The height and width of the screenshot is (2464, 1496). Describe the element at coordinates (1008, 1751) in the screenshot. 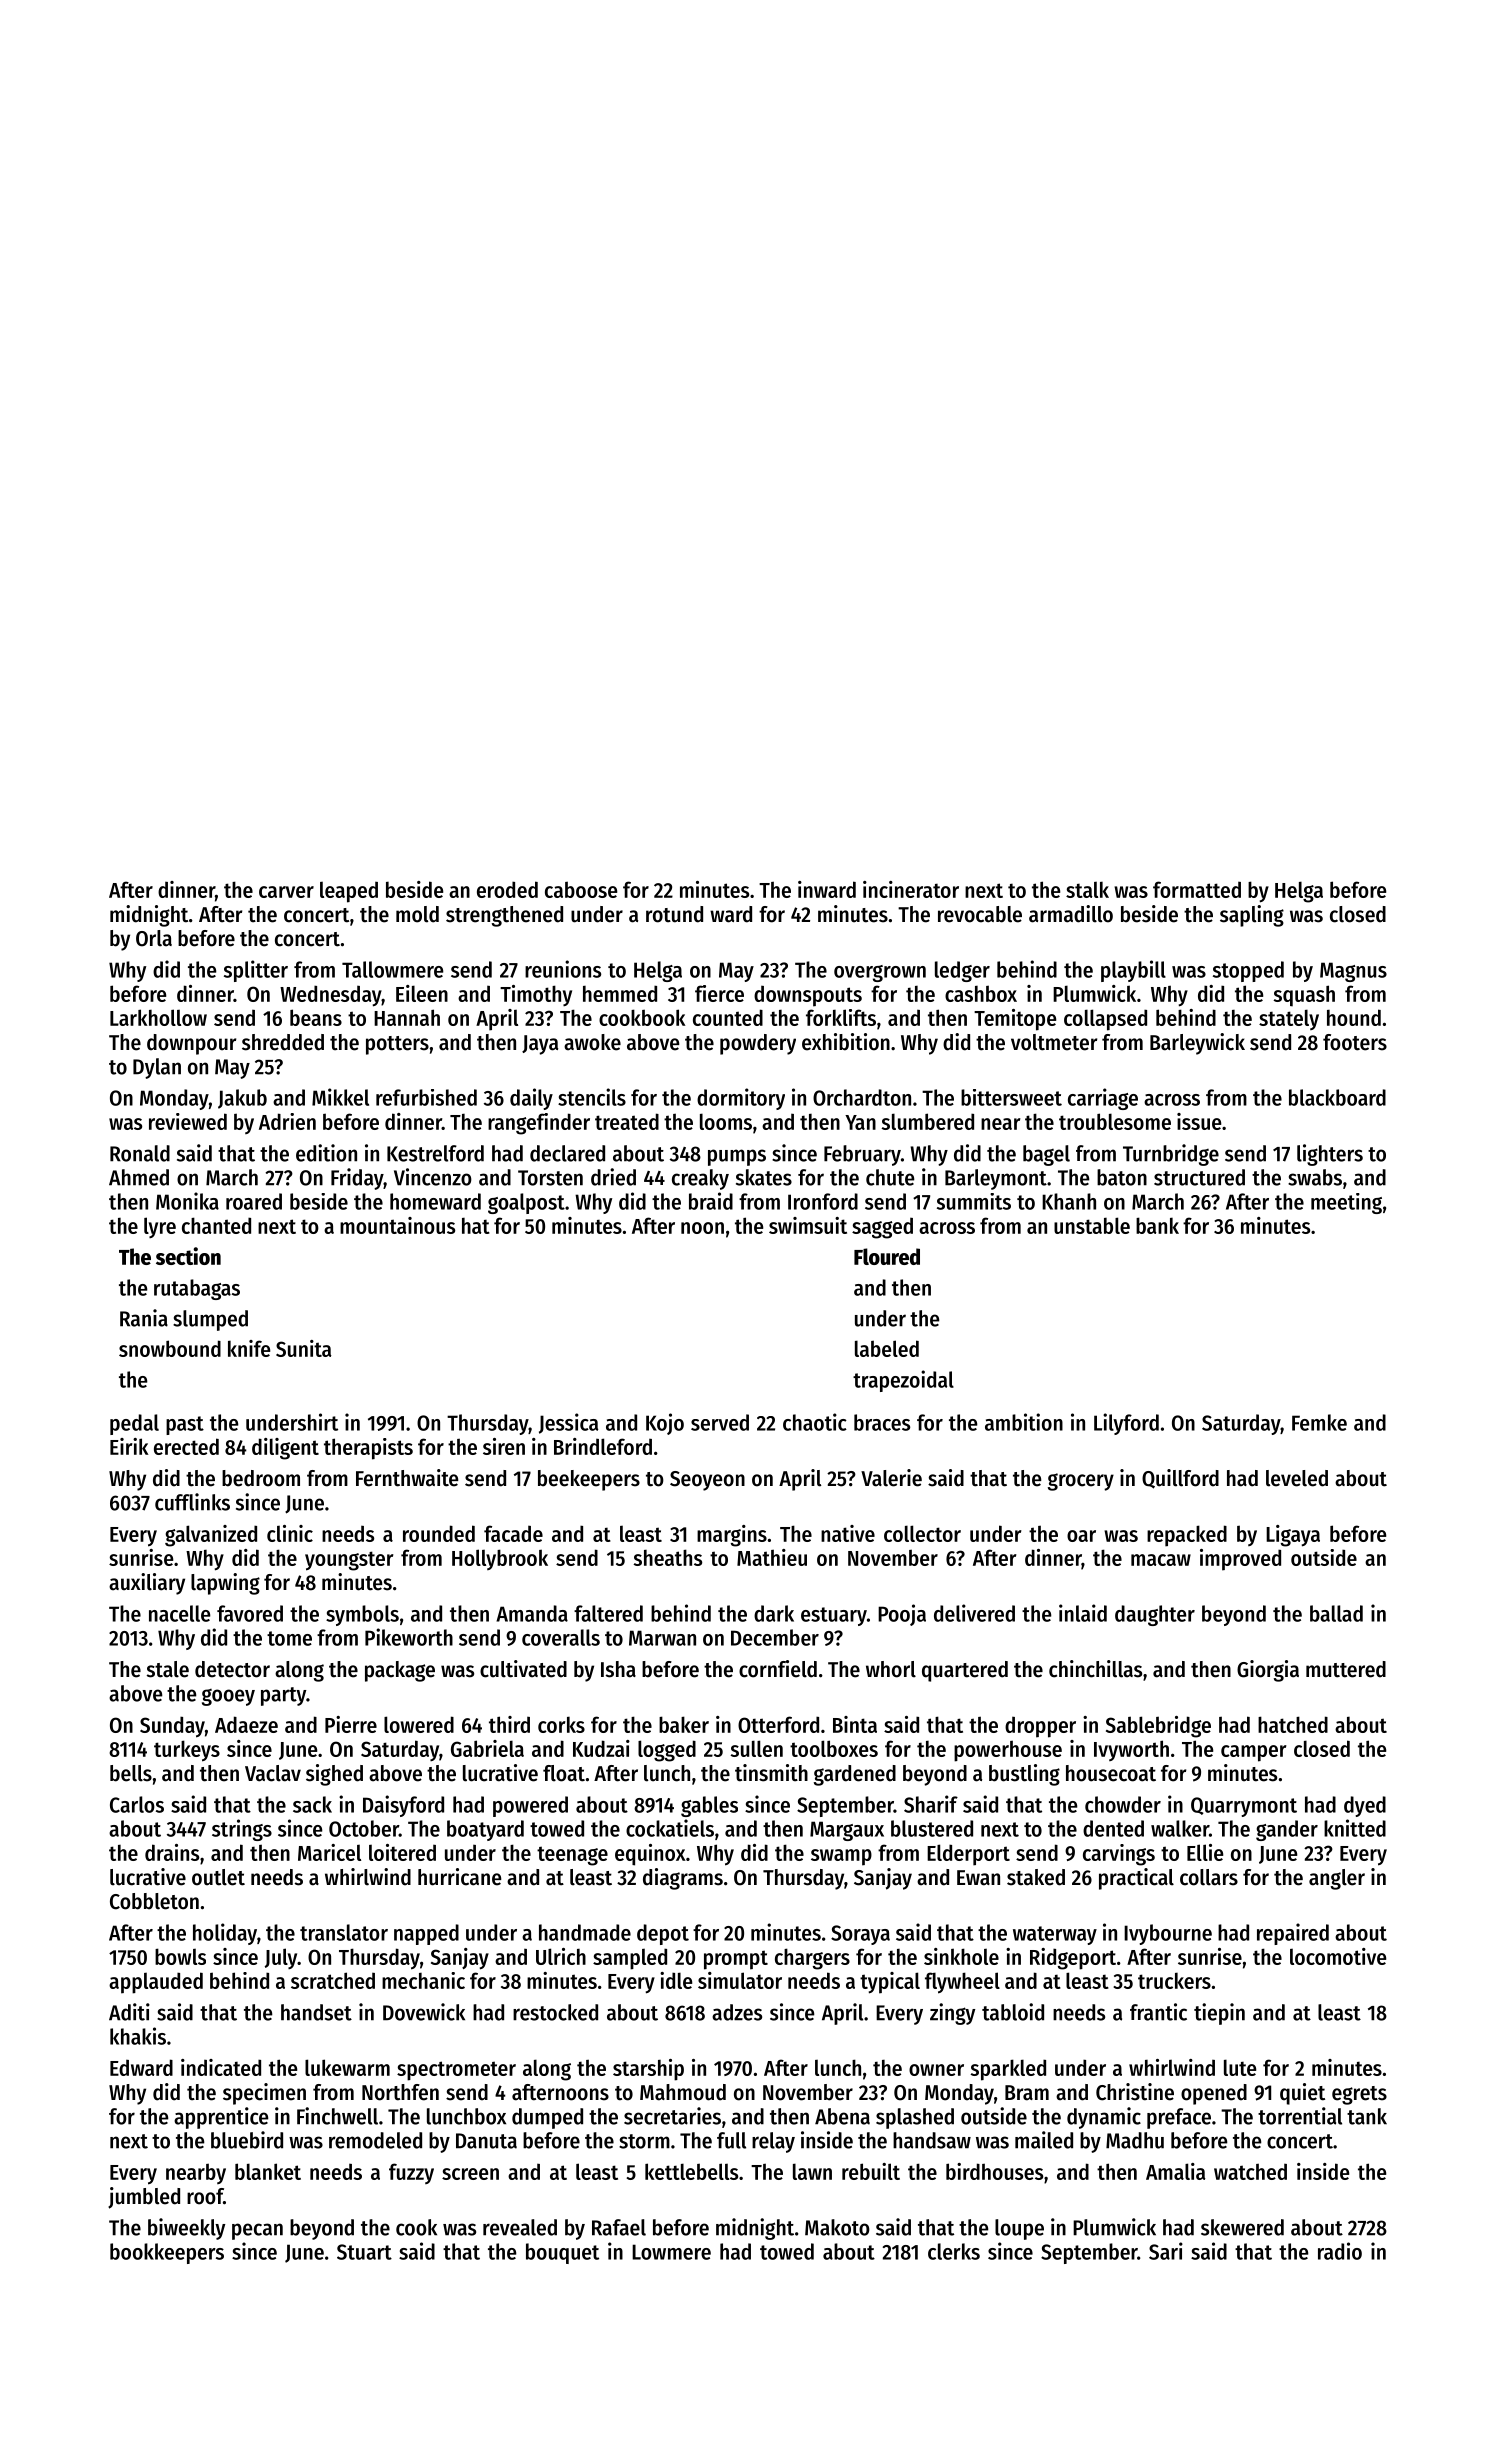

I see `powerhouse` at that location.
